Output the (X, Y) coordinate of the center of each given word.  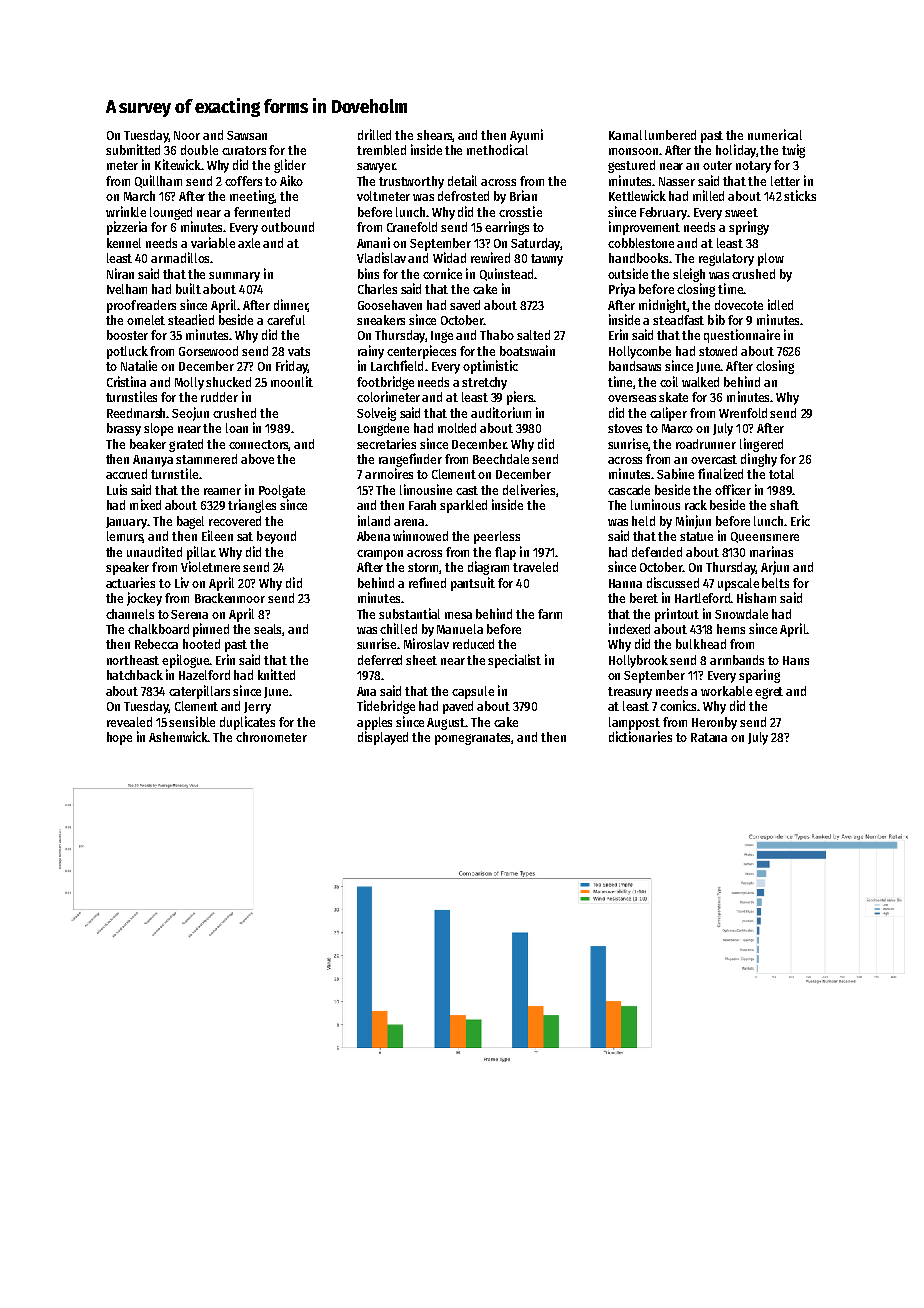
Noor (187, 135)
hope (119, 738)
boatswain (527, 350)
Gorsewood (208, 351)
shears (435, 136)
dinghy (759, 460)
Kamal (625, 135)
